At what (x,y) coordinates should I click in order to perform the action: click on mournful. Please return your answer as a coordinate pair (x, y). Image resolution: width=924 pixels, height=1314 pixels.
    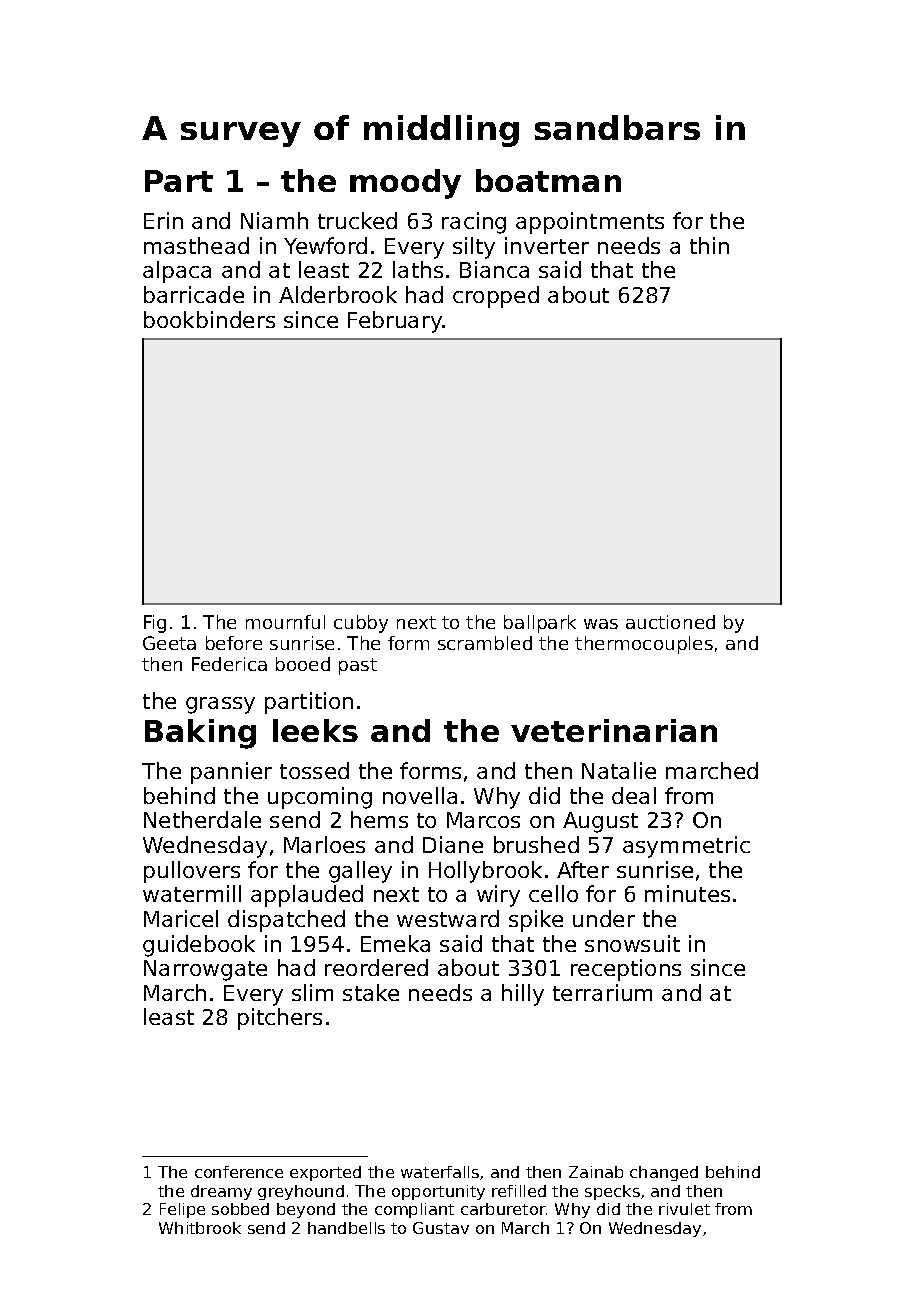
    Looking at the image, I should click on (285, 622).
